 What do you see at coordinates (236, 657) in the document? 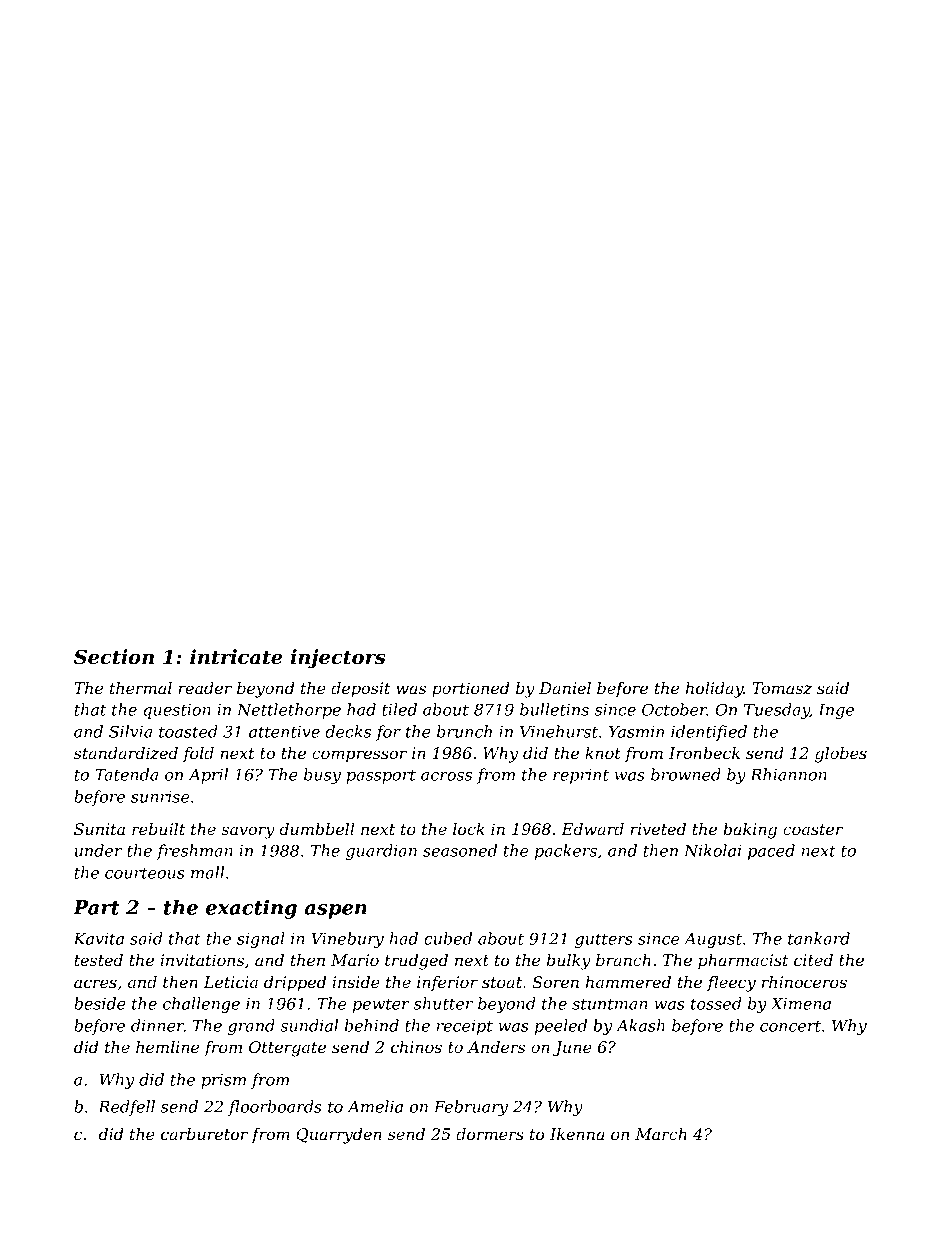
I see `intricate` at bounding box center [236, 657].
